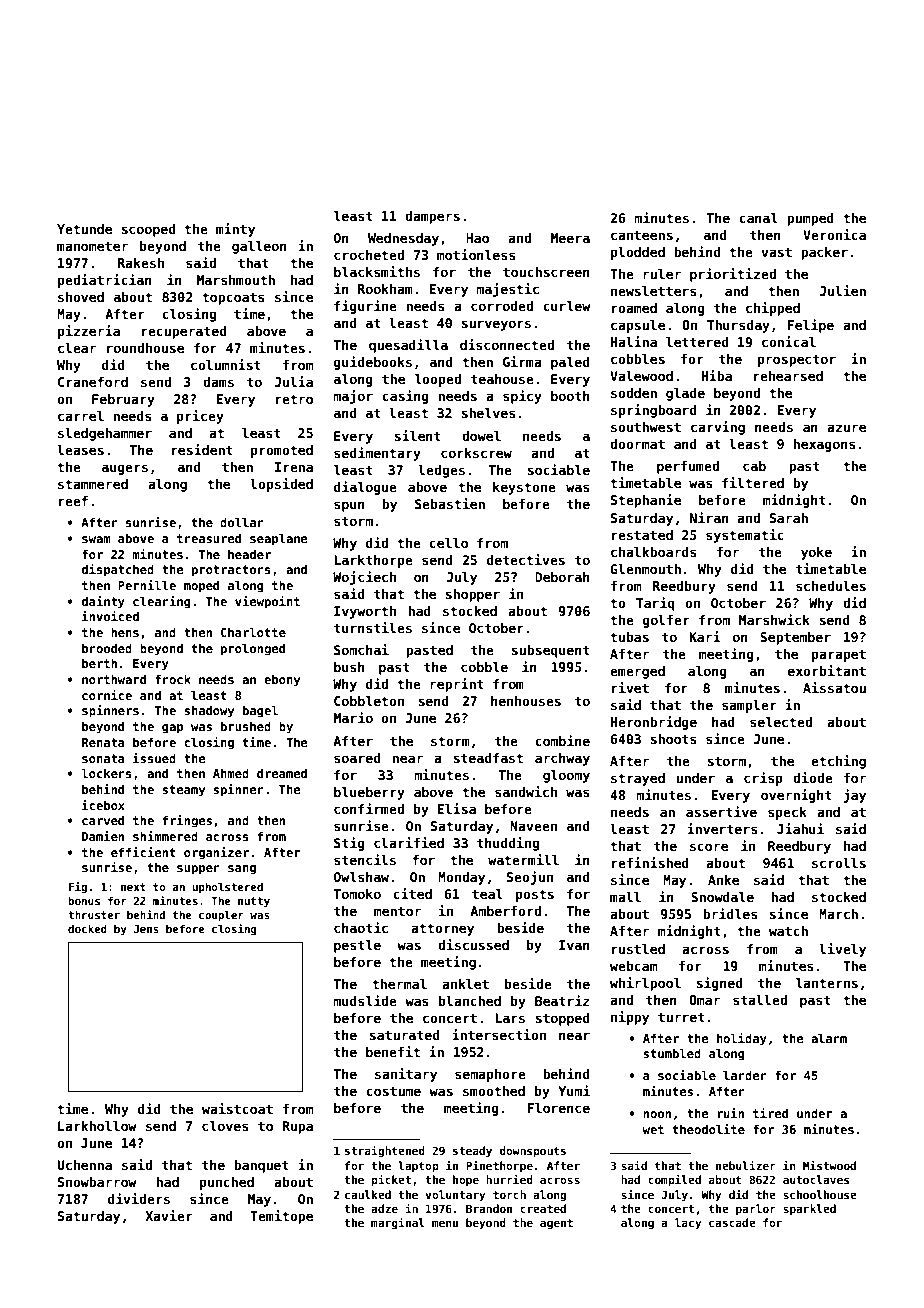 Image resolution: width=924 pixels, height=1308 pixels. Describe the element at coordinates (838, 914) in the image. I see `March` at that location.
